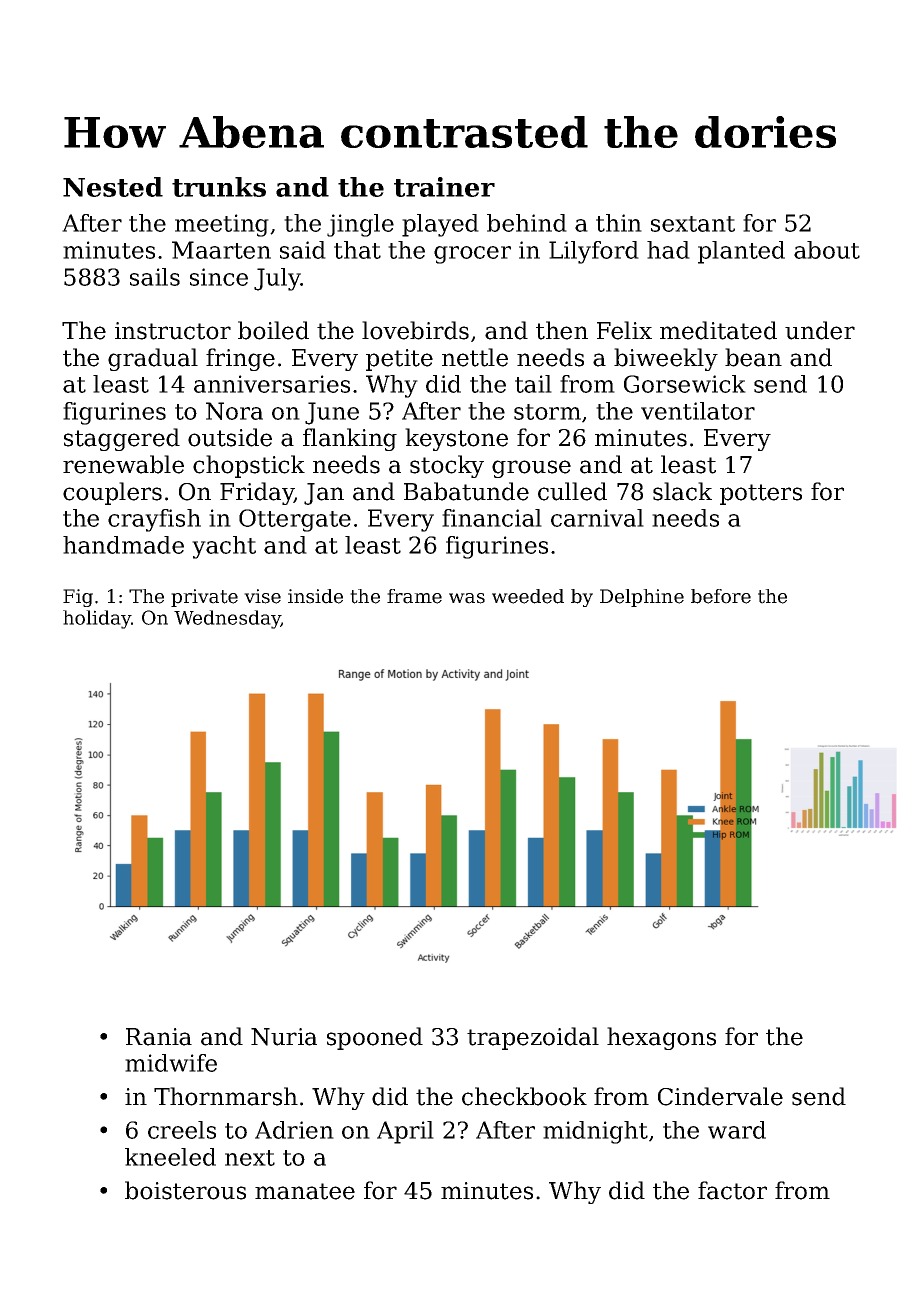  What do you see at coordinates (171, 1063) in the screenshot?
I see `midwife` at bounding box center [171, 1063].
